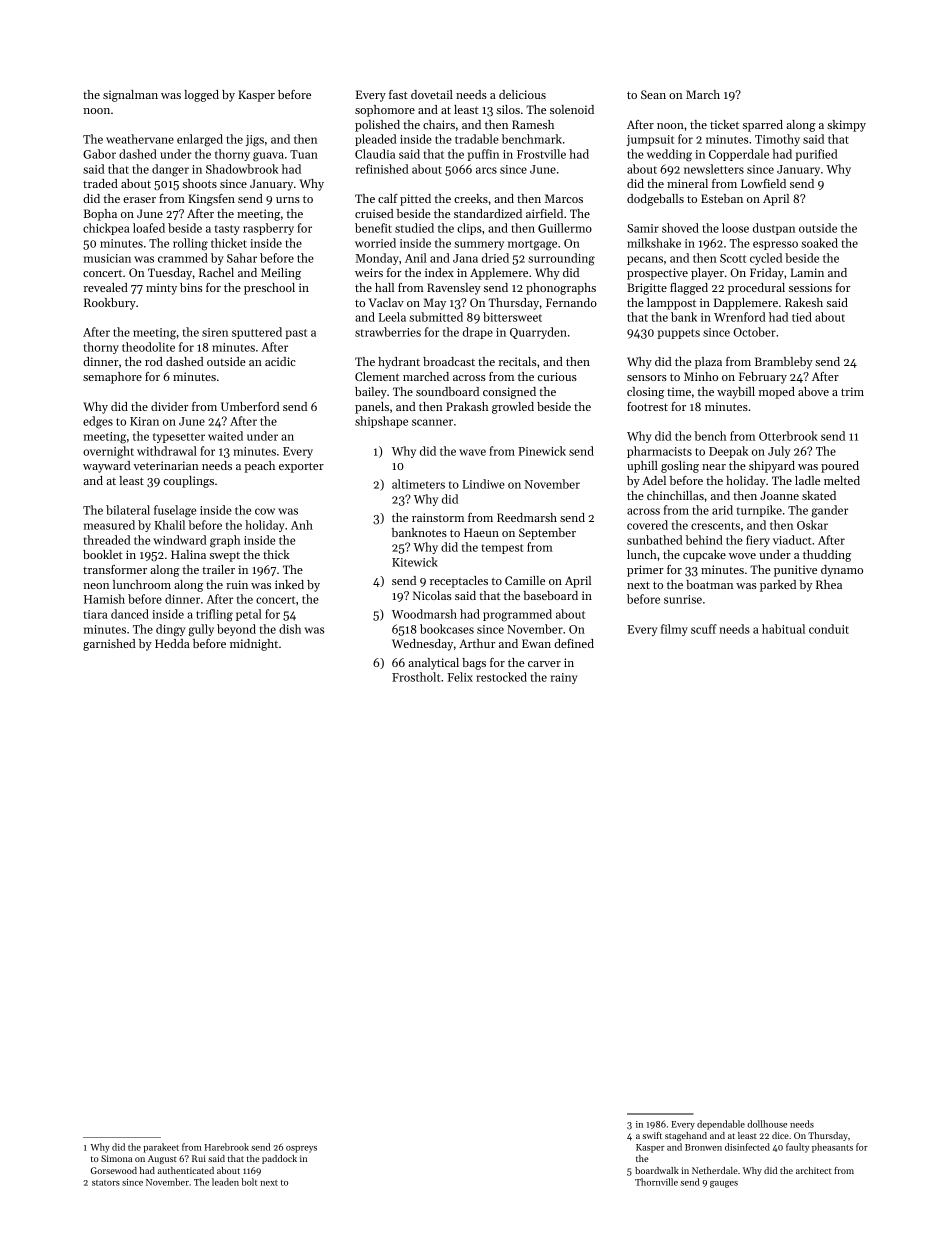  Describe the element at coordinates (249, 1182) in the screenshot. I see `bolt` at that location.
